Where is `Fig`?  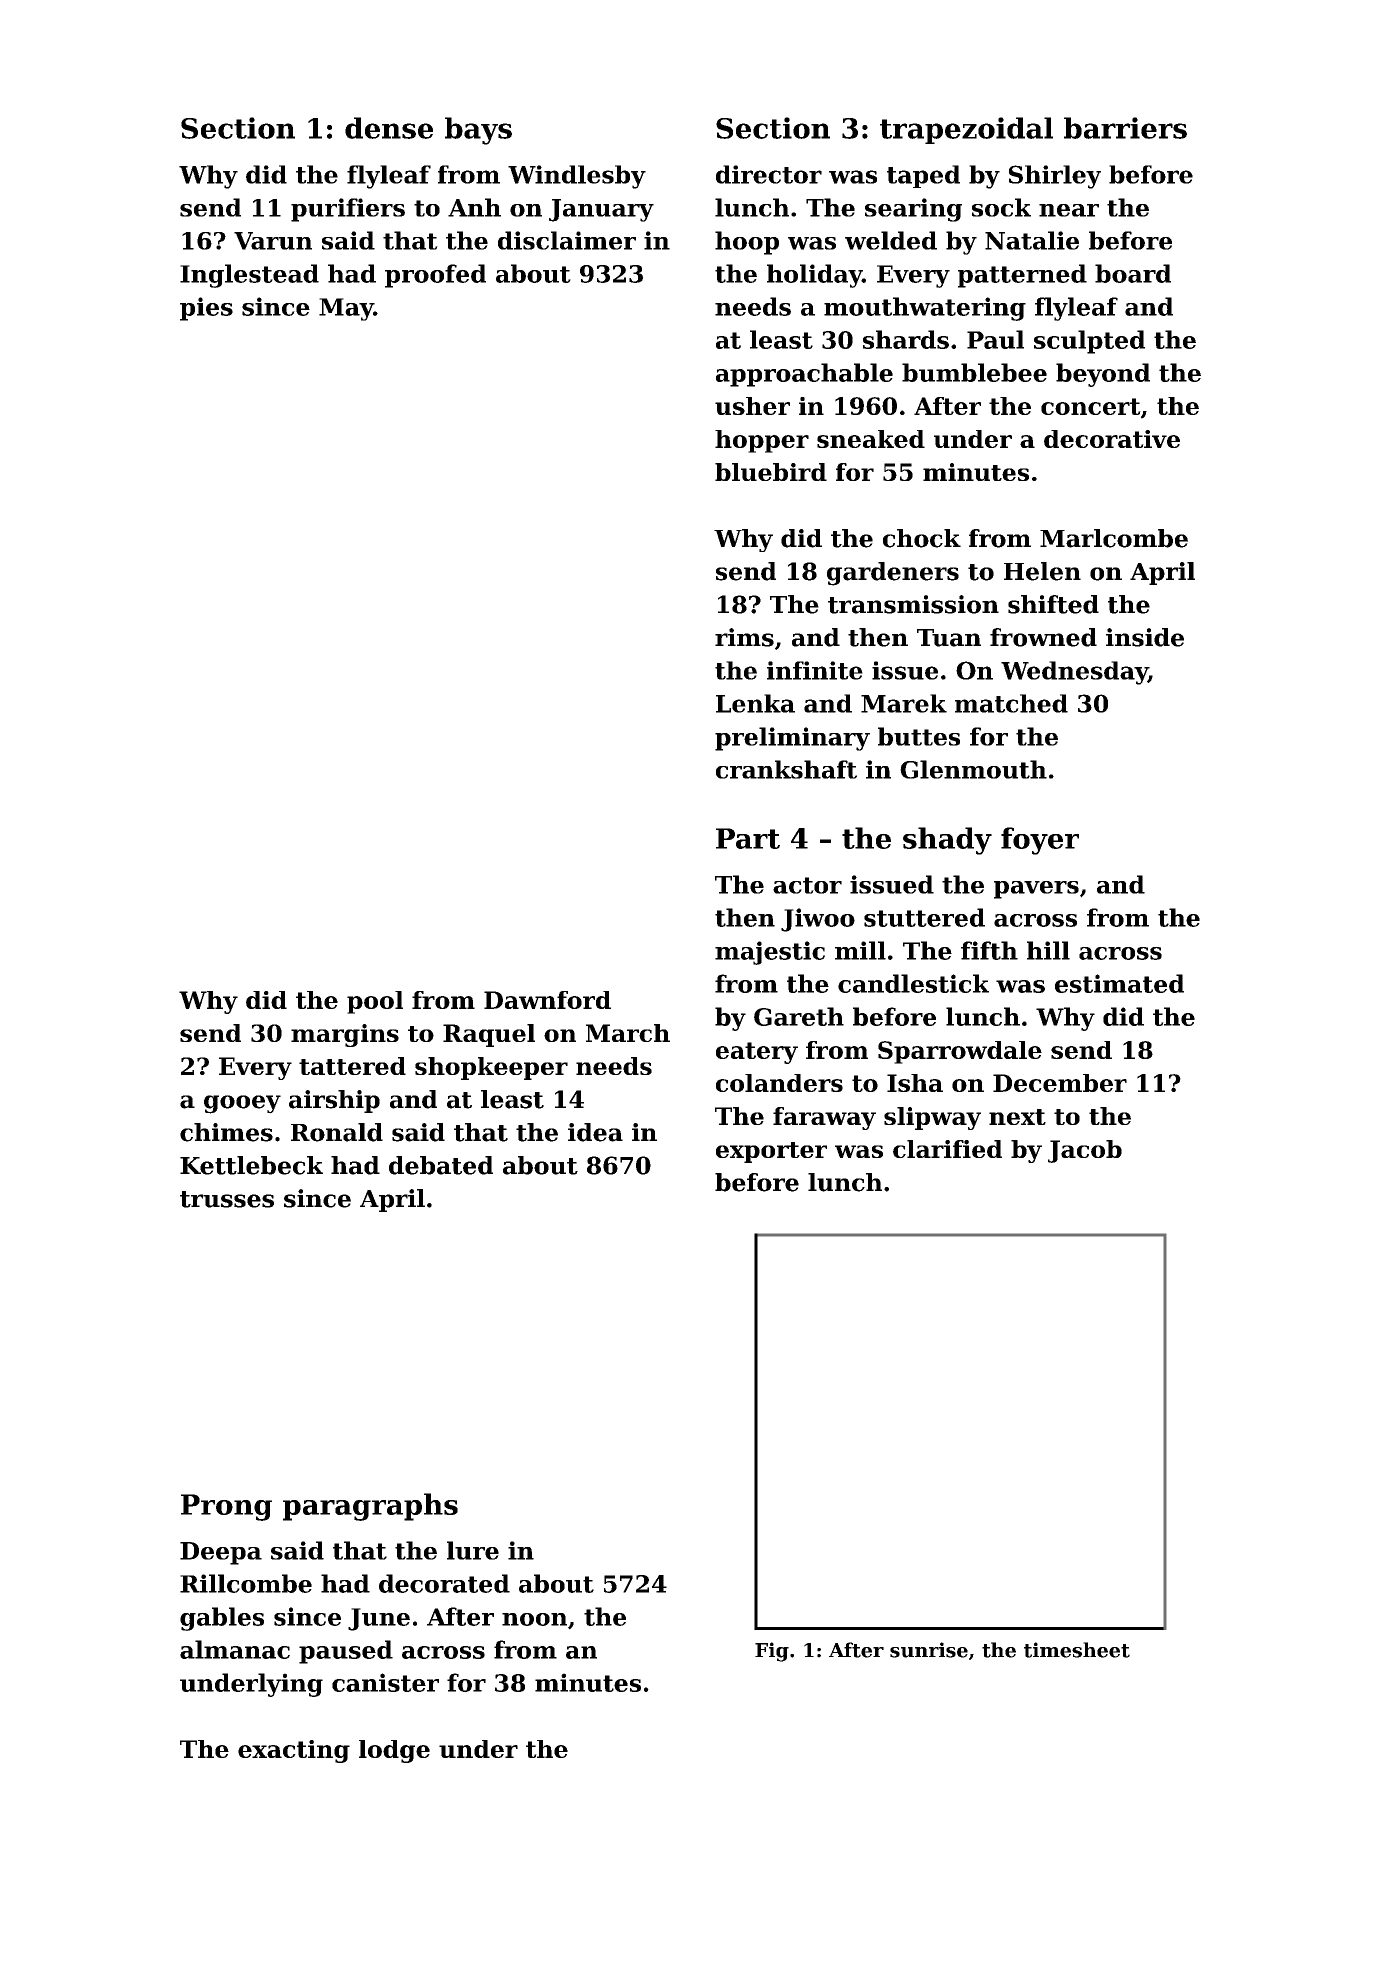 Fig is located at coordinates (772, 1652).
